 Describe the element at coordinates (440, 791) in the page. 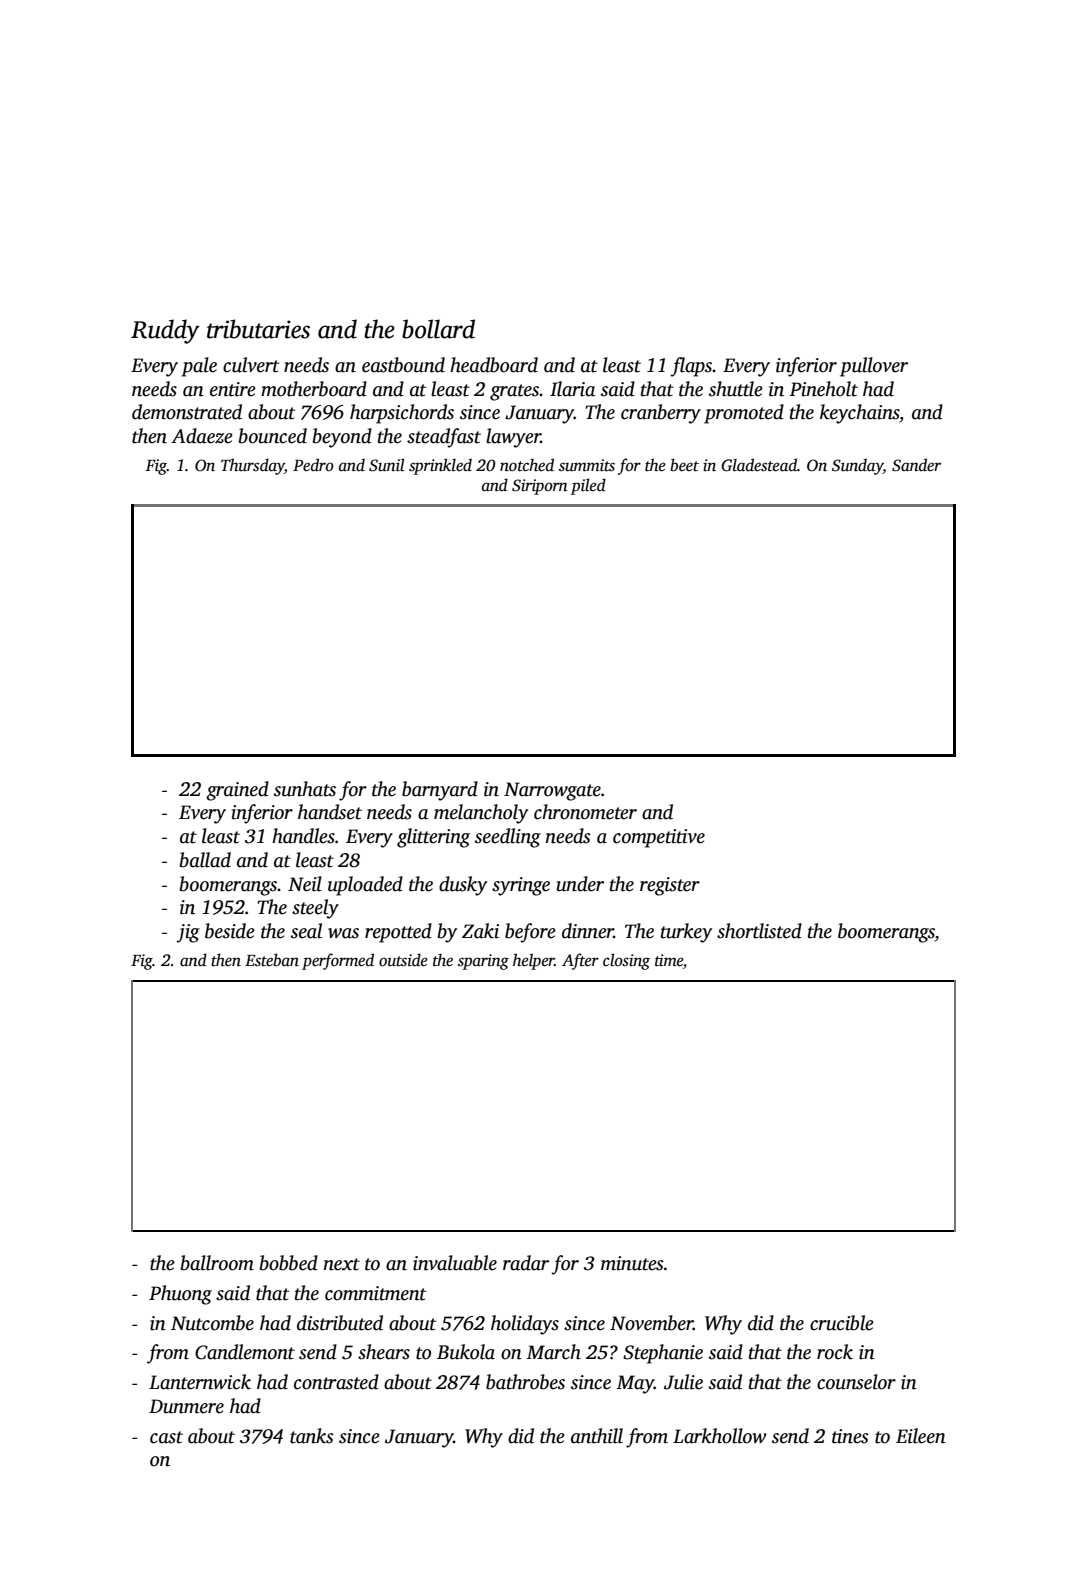

I see `barnyard` at that location.
